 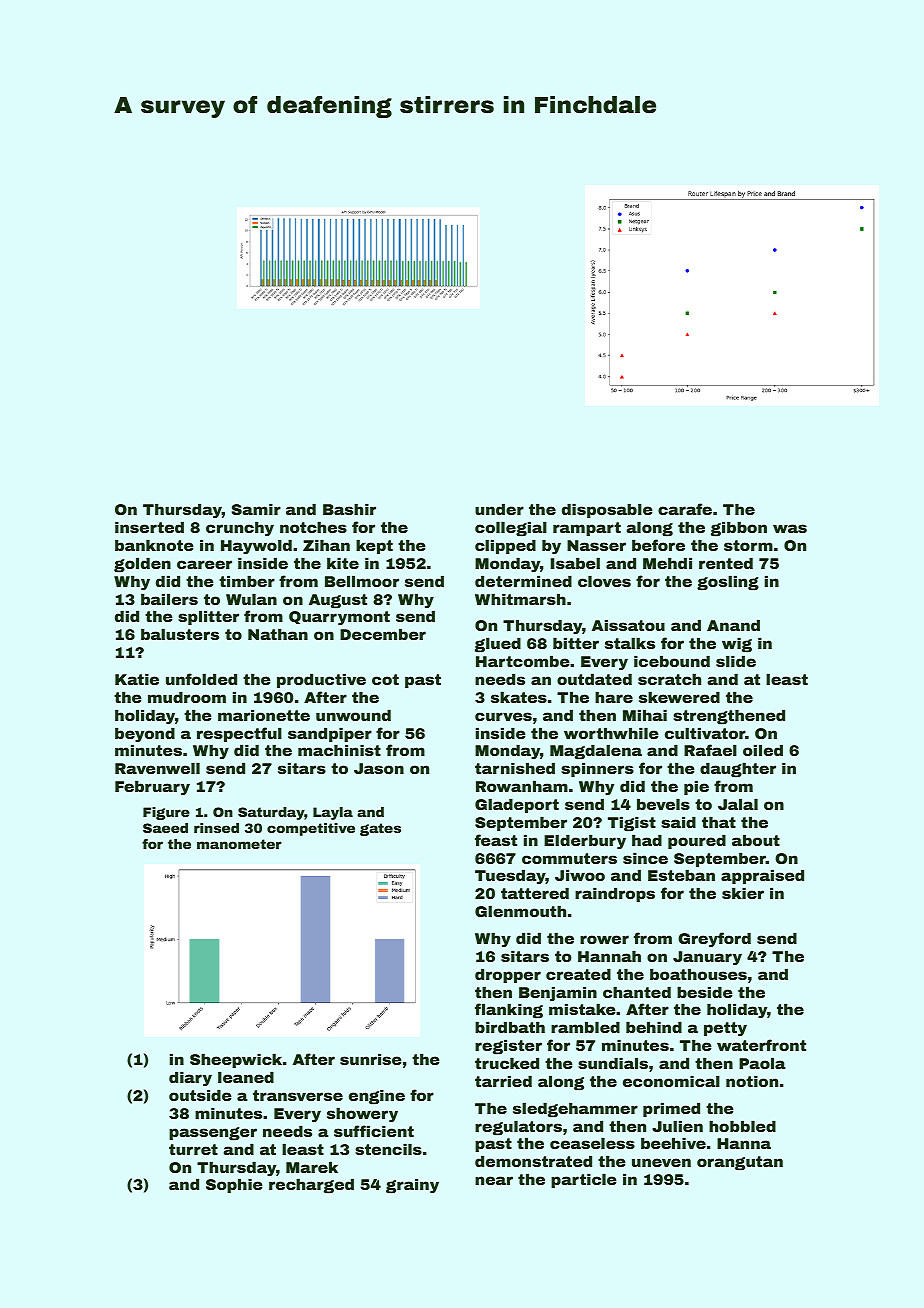 What do you see at coordinates (508, 975) in the page?
I see `dropper` at bounding box center [508, 975].
